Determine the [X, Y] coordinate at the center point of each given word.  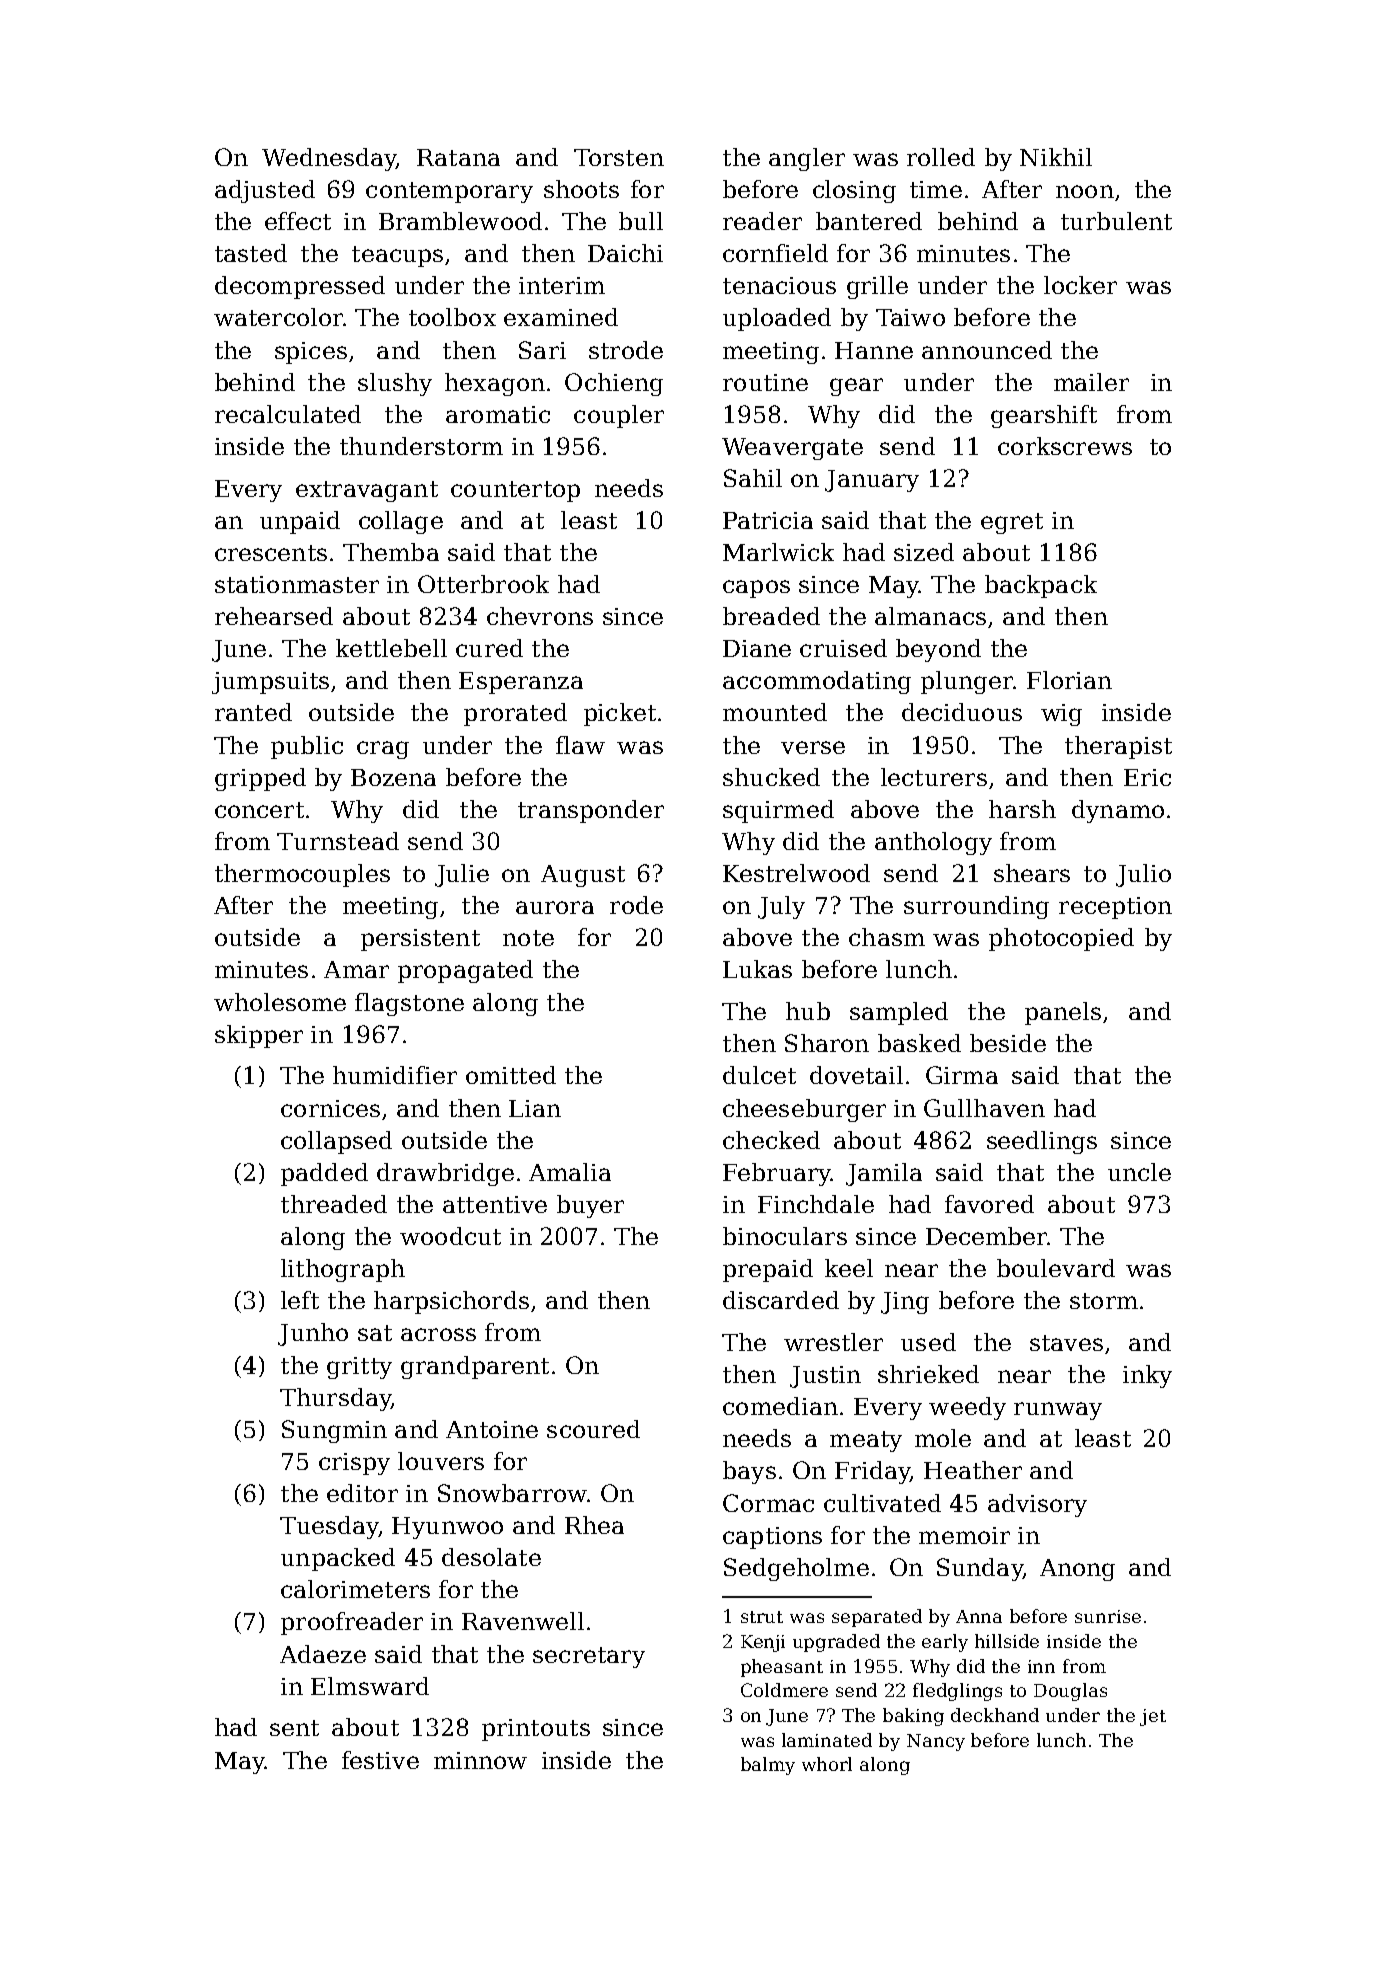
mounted [775, 712]
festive [380, 1760]
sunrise [1108, 1616]
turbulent [1116, 221]
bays [749, 1472]
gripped [260, 779]
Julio [1143, 875]
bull [641, 221]
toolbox [452, 317]
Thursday [335, 1399]
